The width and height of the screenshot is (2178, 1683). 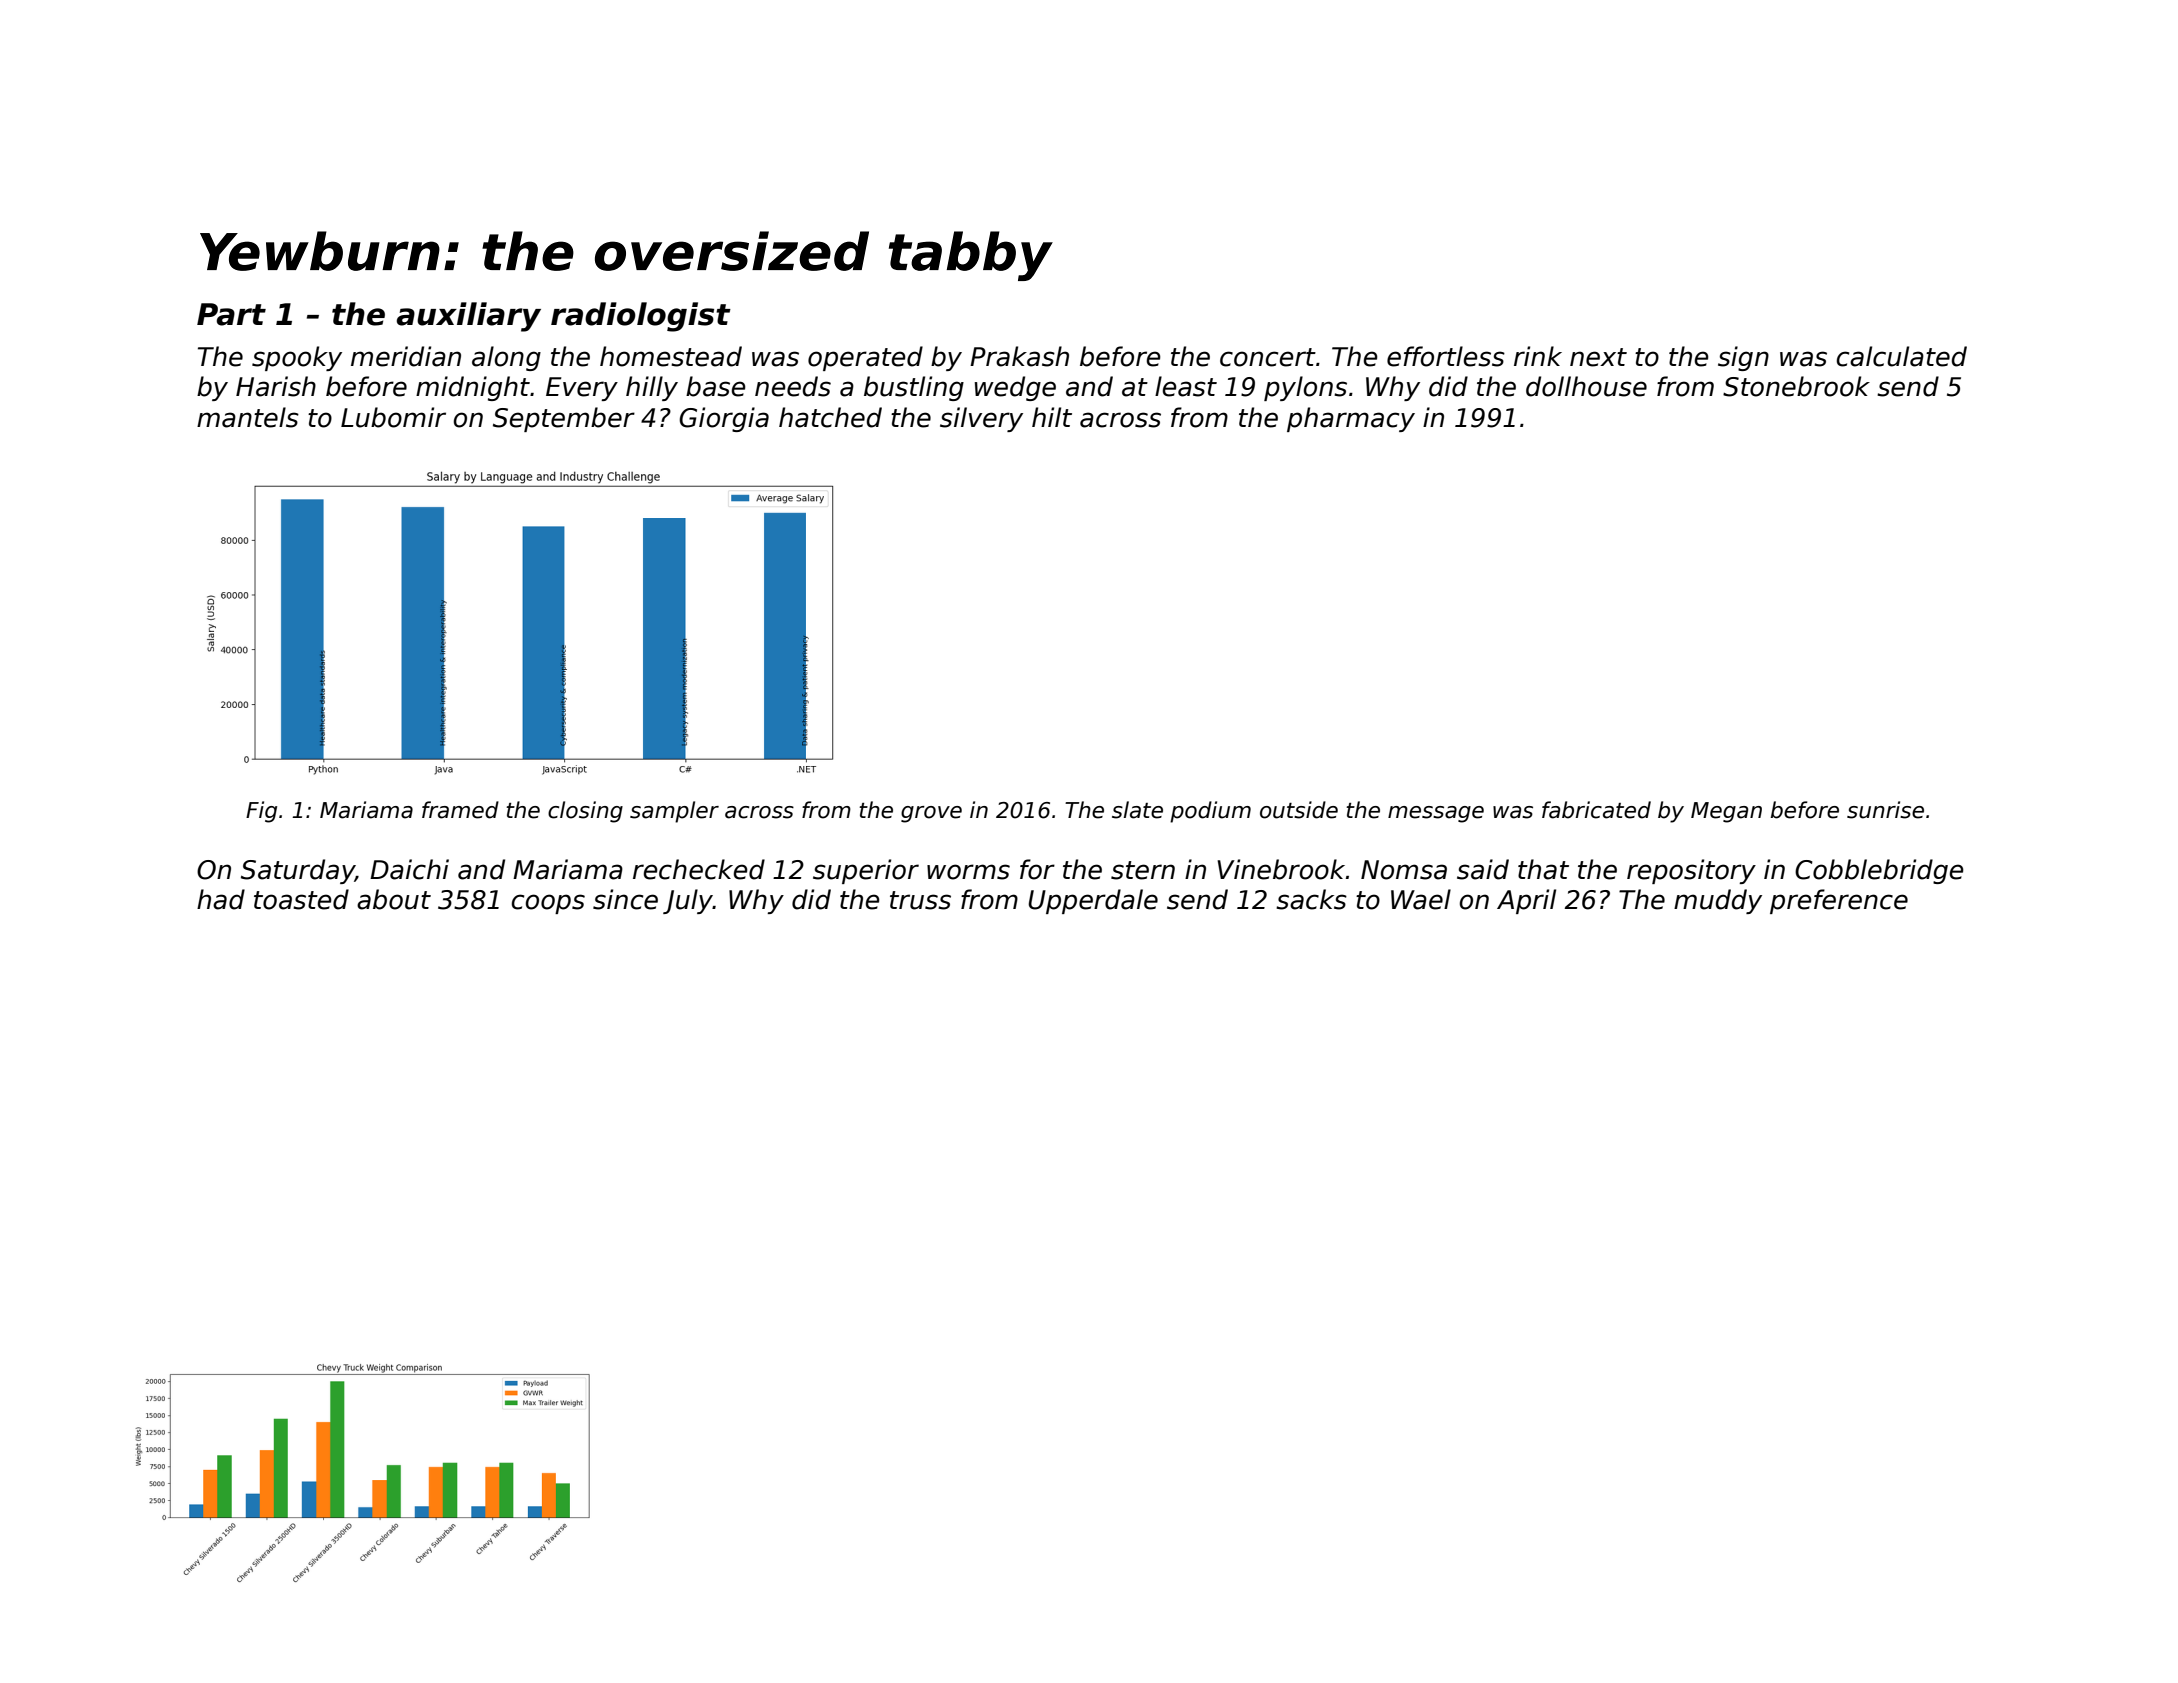 I want to click on auxiliary, so click(x=469, y=317).
